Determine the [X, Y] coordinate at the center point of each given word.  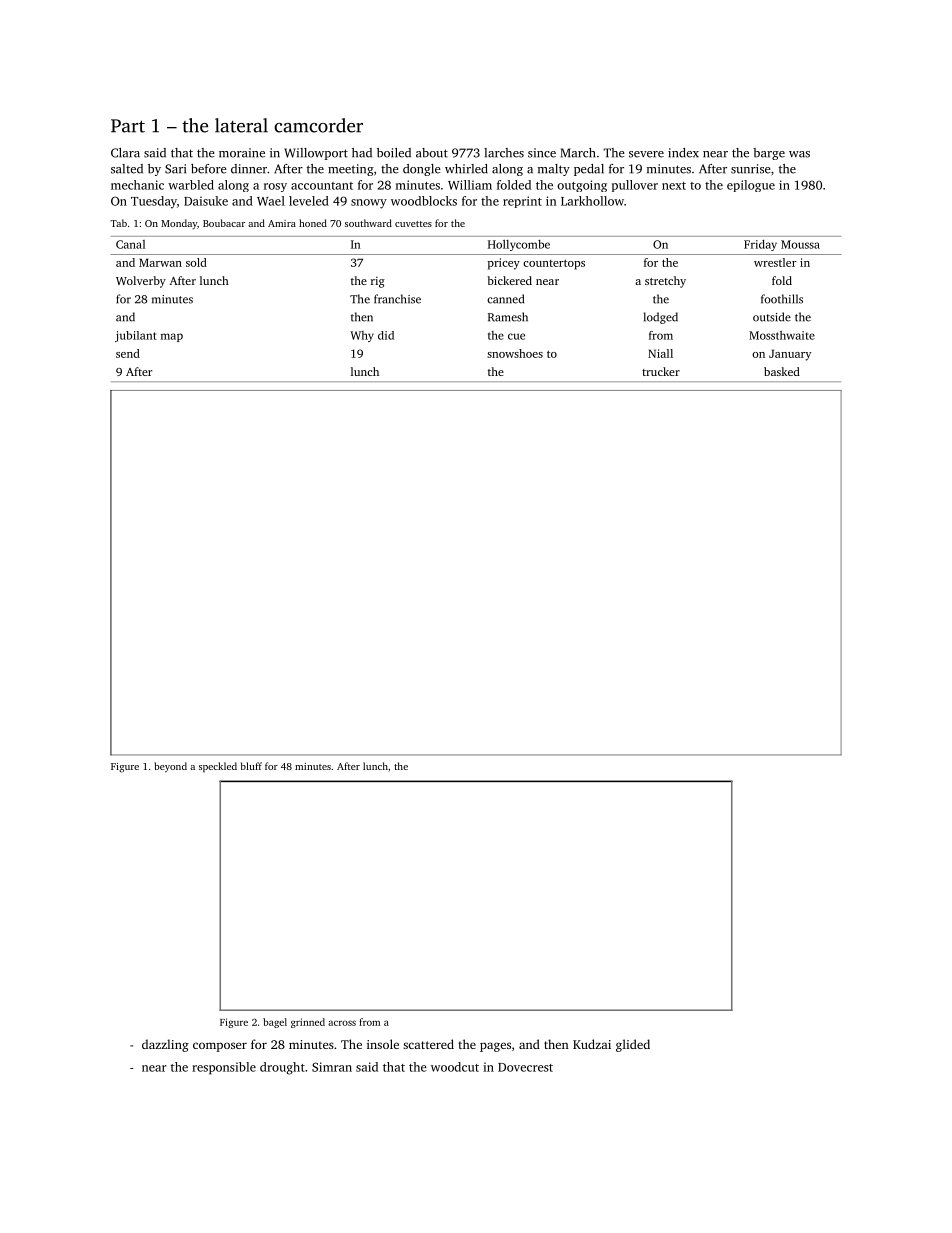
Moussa [800, 244]
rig [378, 282]
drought [282, 1068]
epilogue [751, 186]
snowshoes [515, 353]
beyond [170, 767]
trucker [661, 371]
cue [516, 336]
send [128, 353]
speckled [218, 767]
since [542, 153]
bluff [251, 766]
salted [127, 169]
